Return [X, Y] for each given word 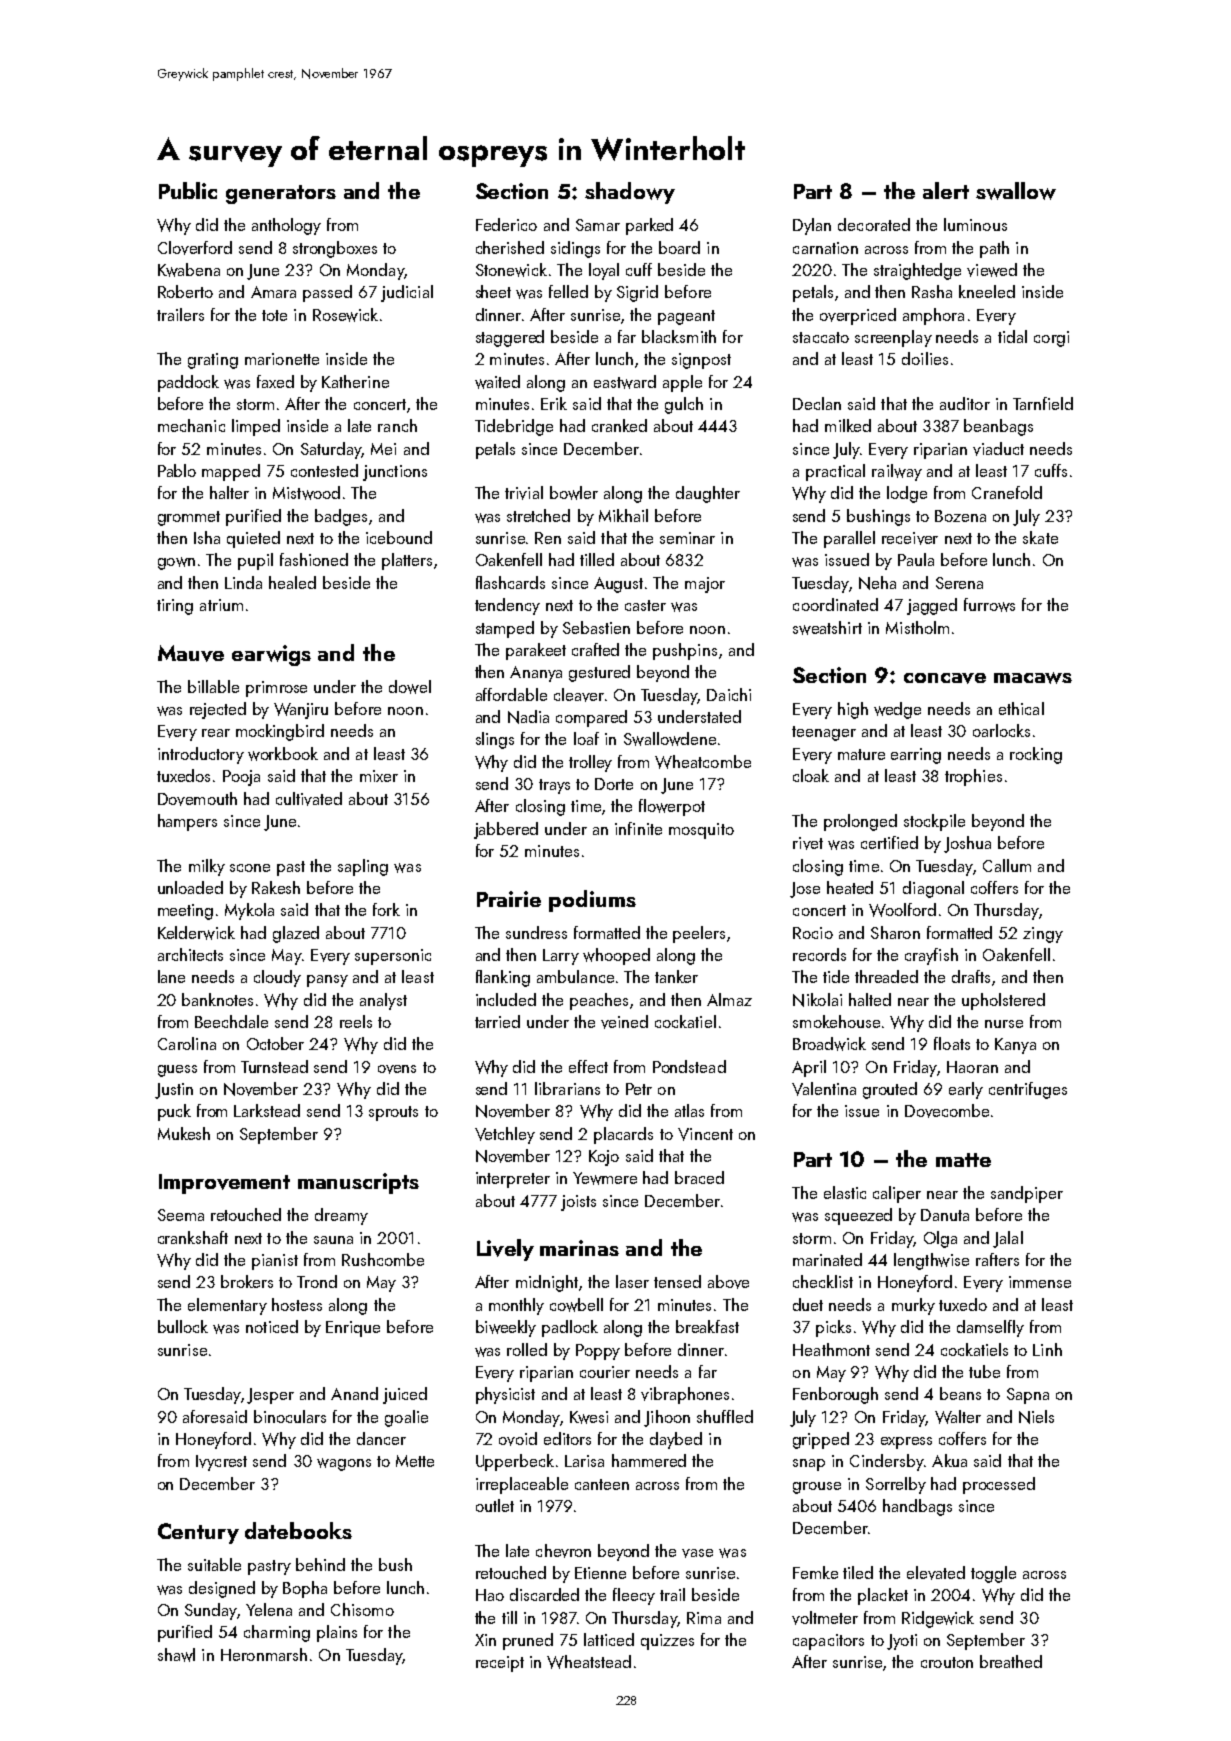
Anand [354, 1393]
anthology [286, 226]
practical [835, 472]
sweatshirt [827, 628]
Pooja [241, 778]
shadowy [630, 193]
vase [697, 1553]
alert [946, 190]
